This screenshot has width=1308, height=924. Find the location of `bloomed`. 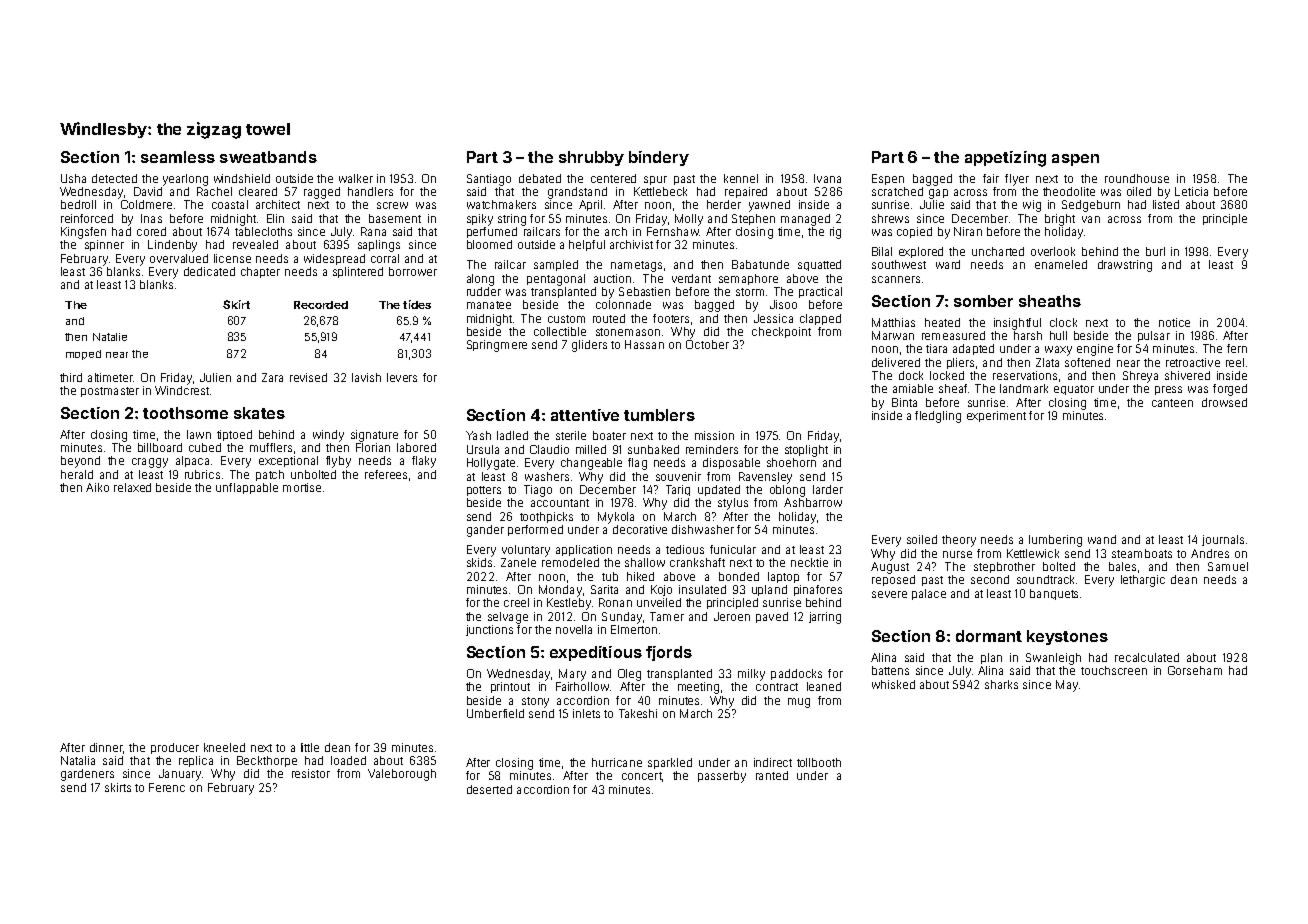

bloomed is located at coordinates (489, 244).
